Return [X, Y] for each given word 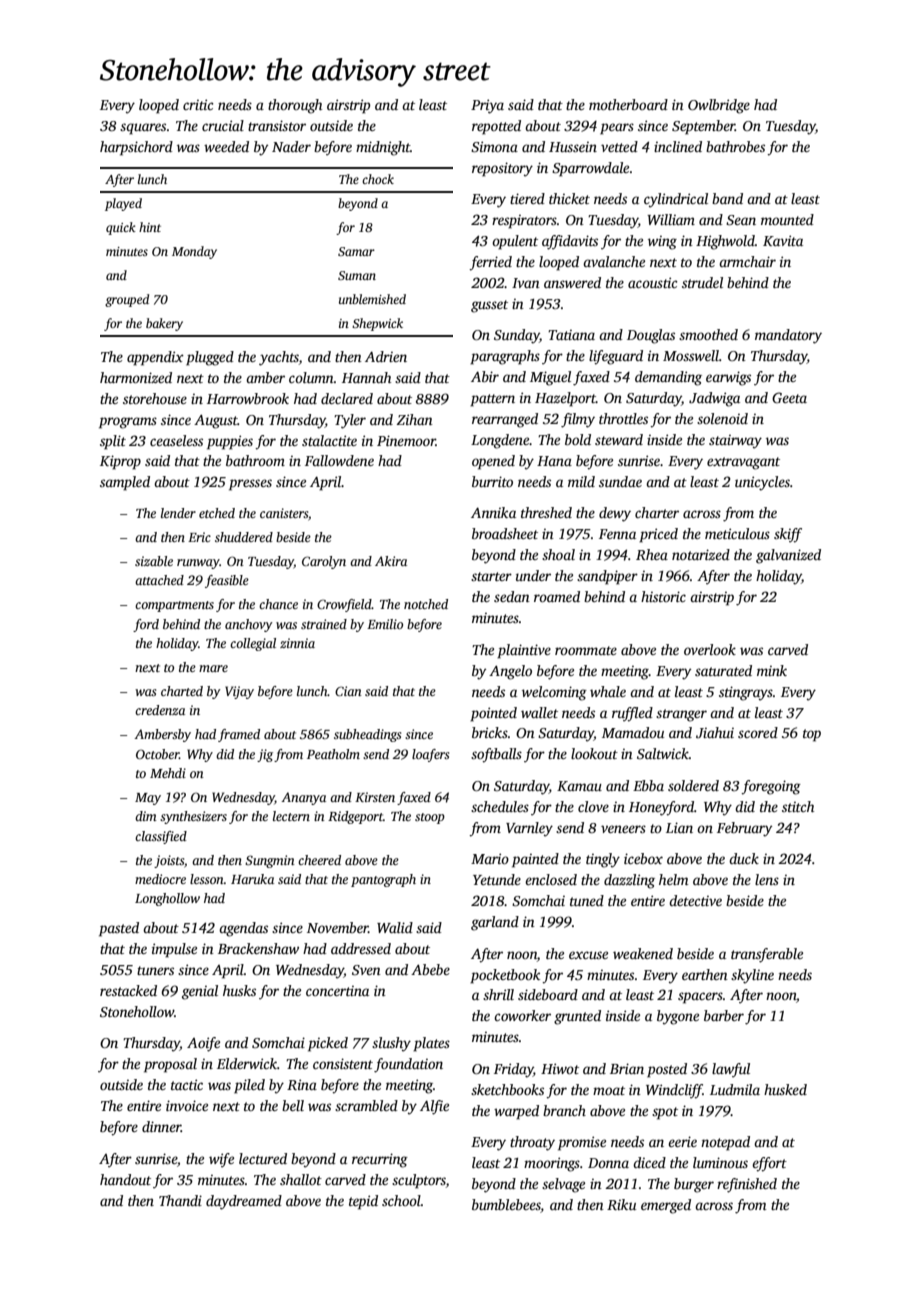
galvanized [788, 556]
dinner [161, 1126]
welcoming [554, 693]
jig [265, 755]
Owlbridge [719, 106]
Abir [485, 376]
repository [502, 169]
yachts [279, 358]
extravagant [743, 463]
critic [198, 104]
